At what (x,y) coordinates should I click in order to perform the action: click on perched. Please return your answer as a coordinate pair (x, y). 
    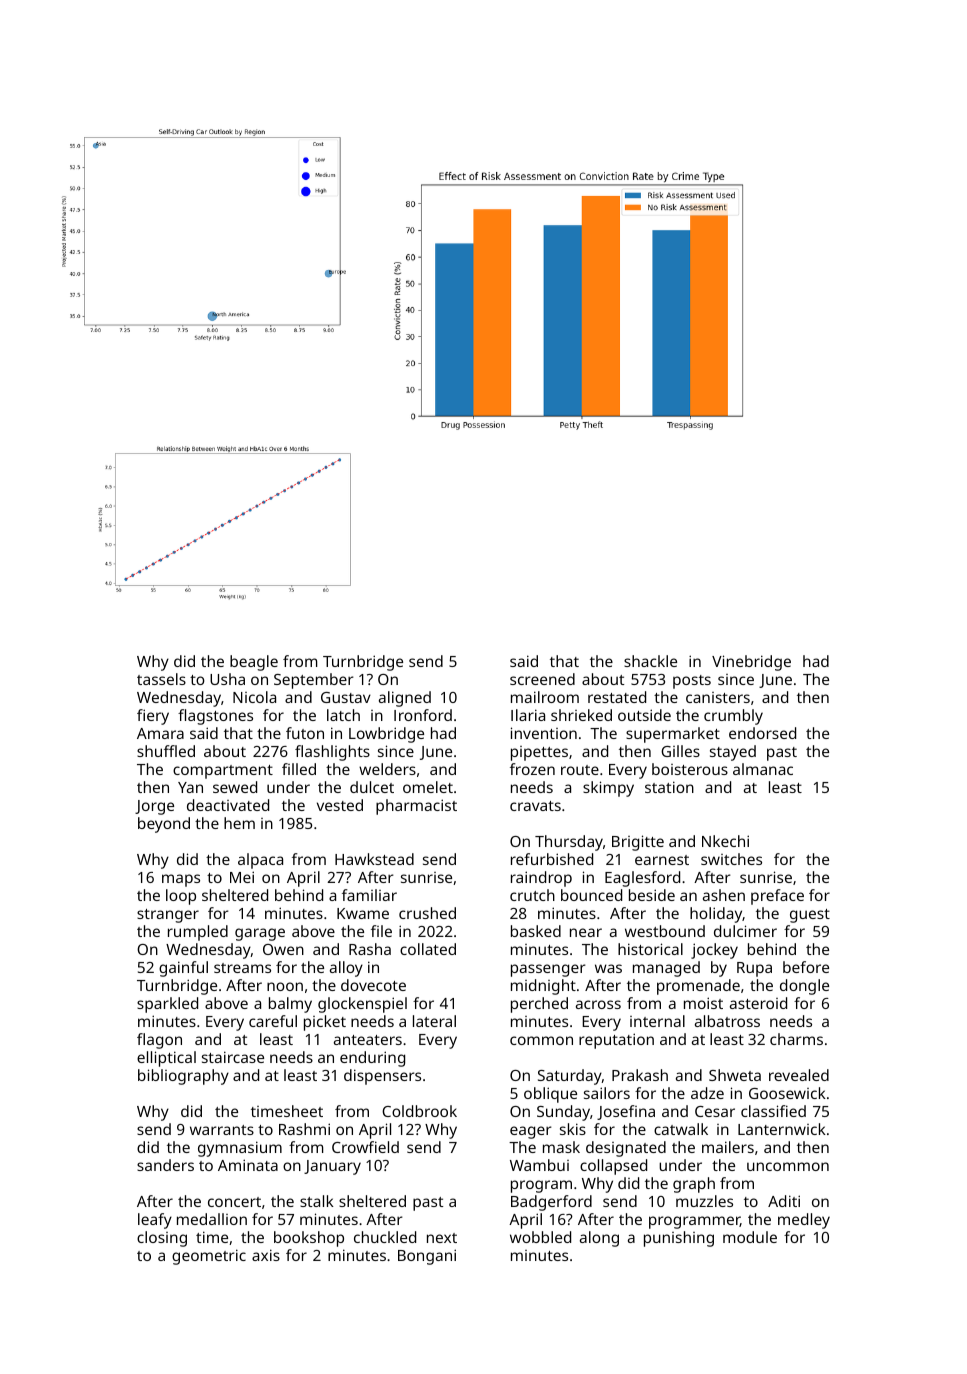
    Looking at the image, I should click on (539, 1005).
